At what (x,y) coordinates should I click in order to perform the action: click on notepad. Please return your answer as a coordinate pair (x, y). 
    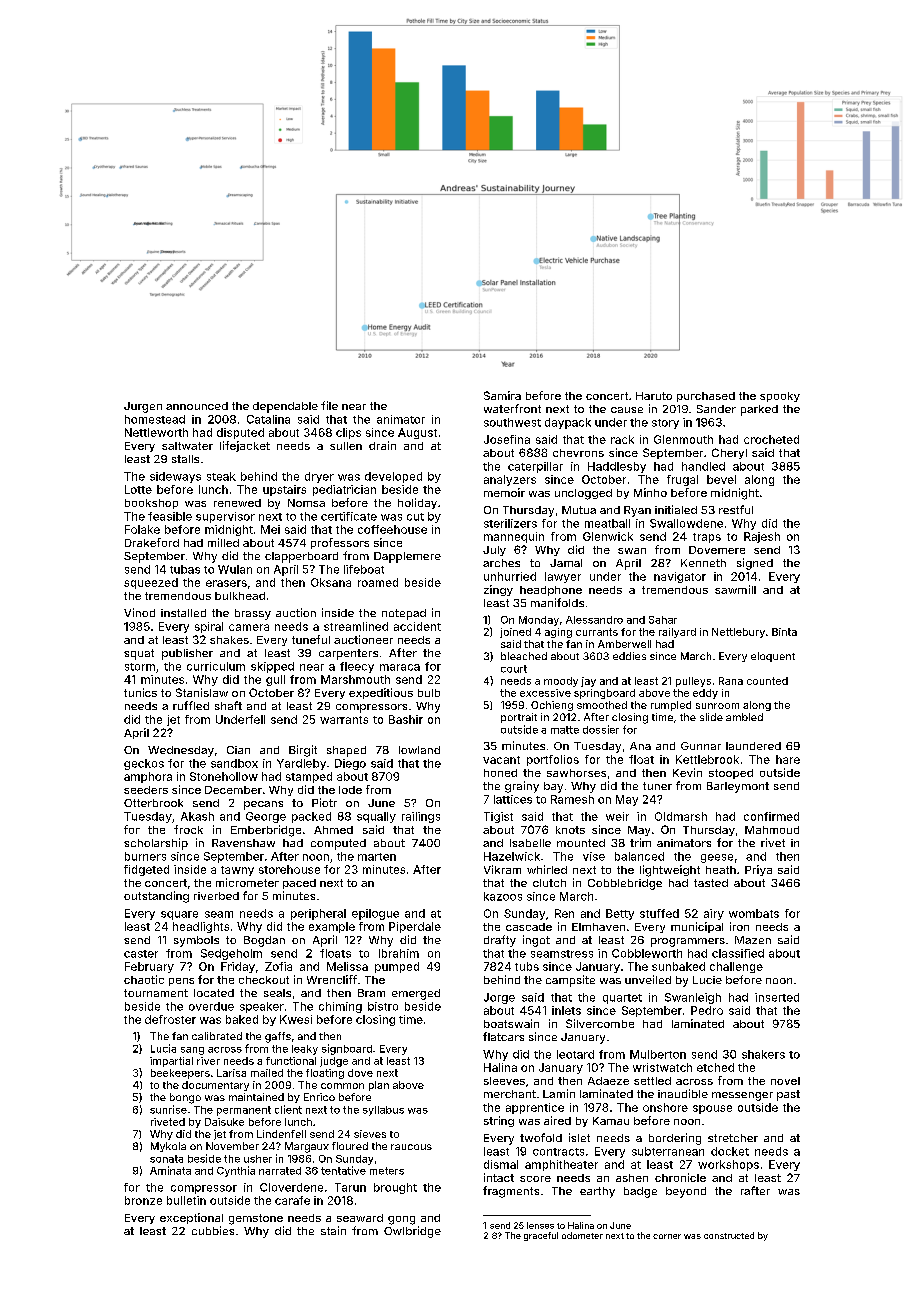
    Looking at the image, I should click on (404, 614).
